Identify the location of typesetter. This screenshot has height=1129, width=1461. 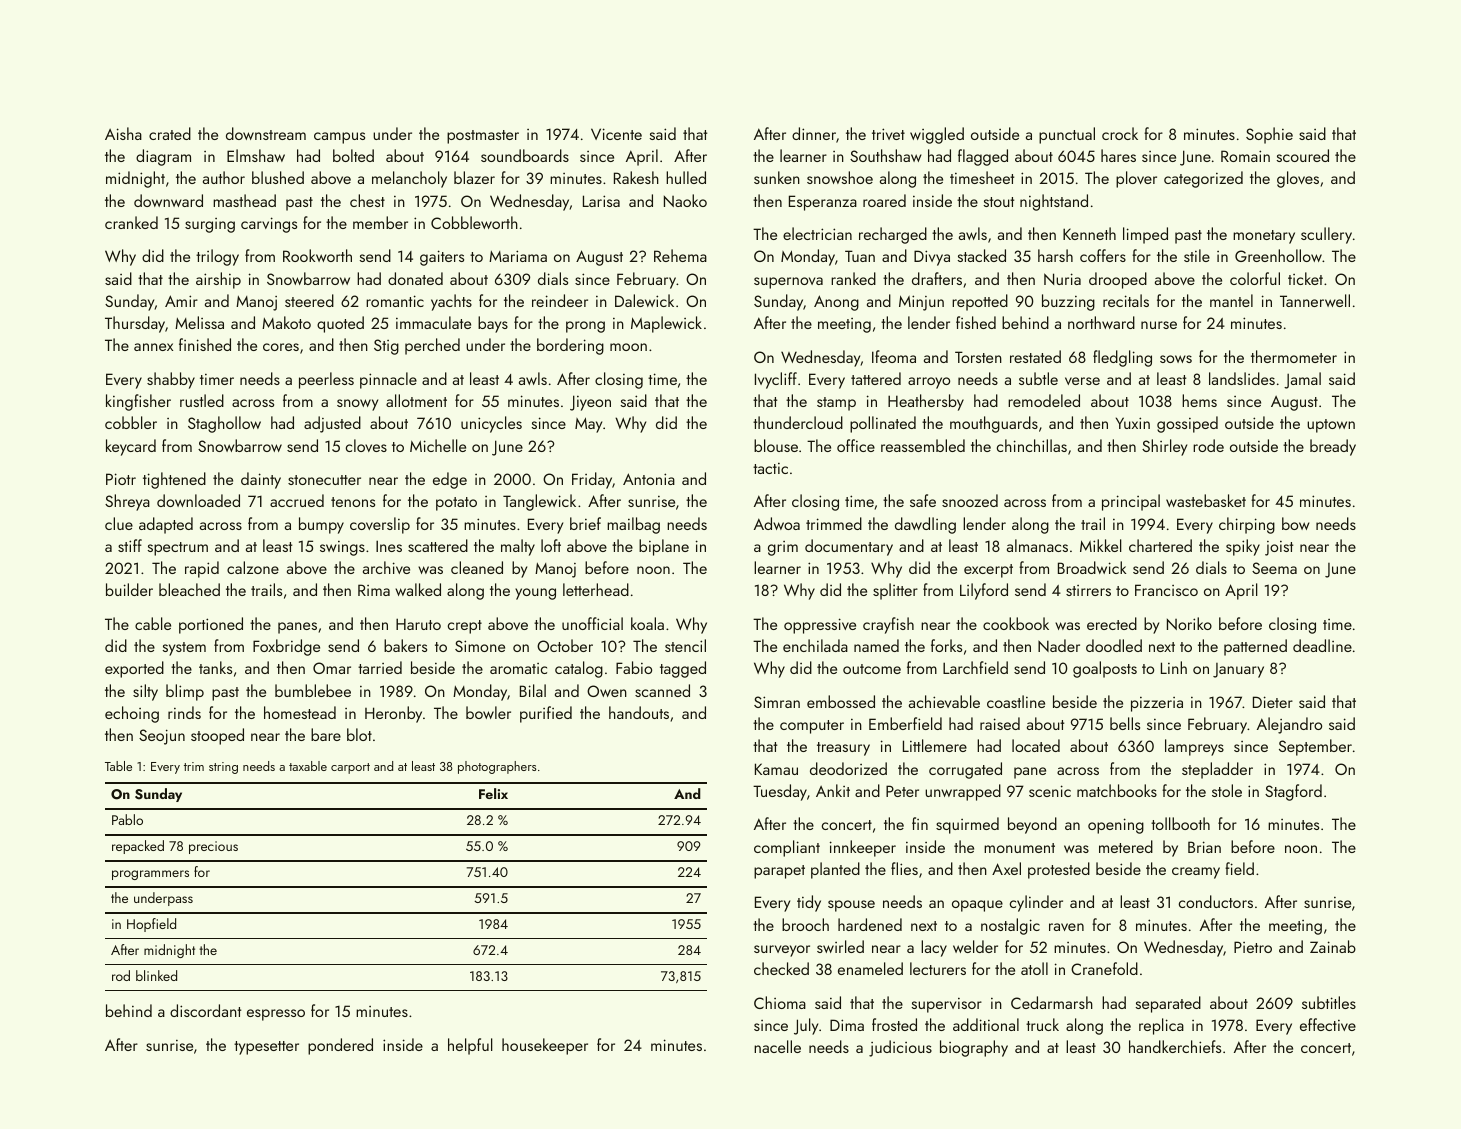
(266, 1048).
